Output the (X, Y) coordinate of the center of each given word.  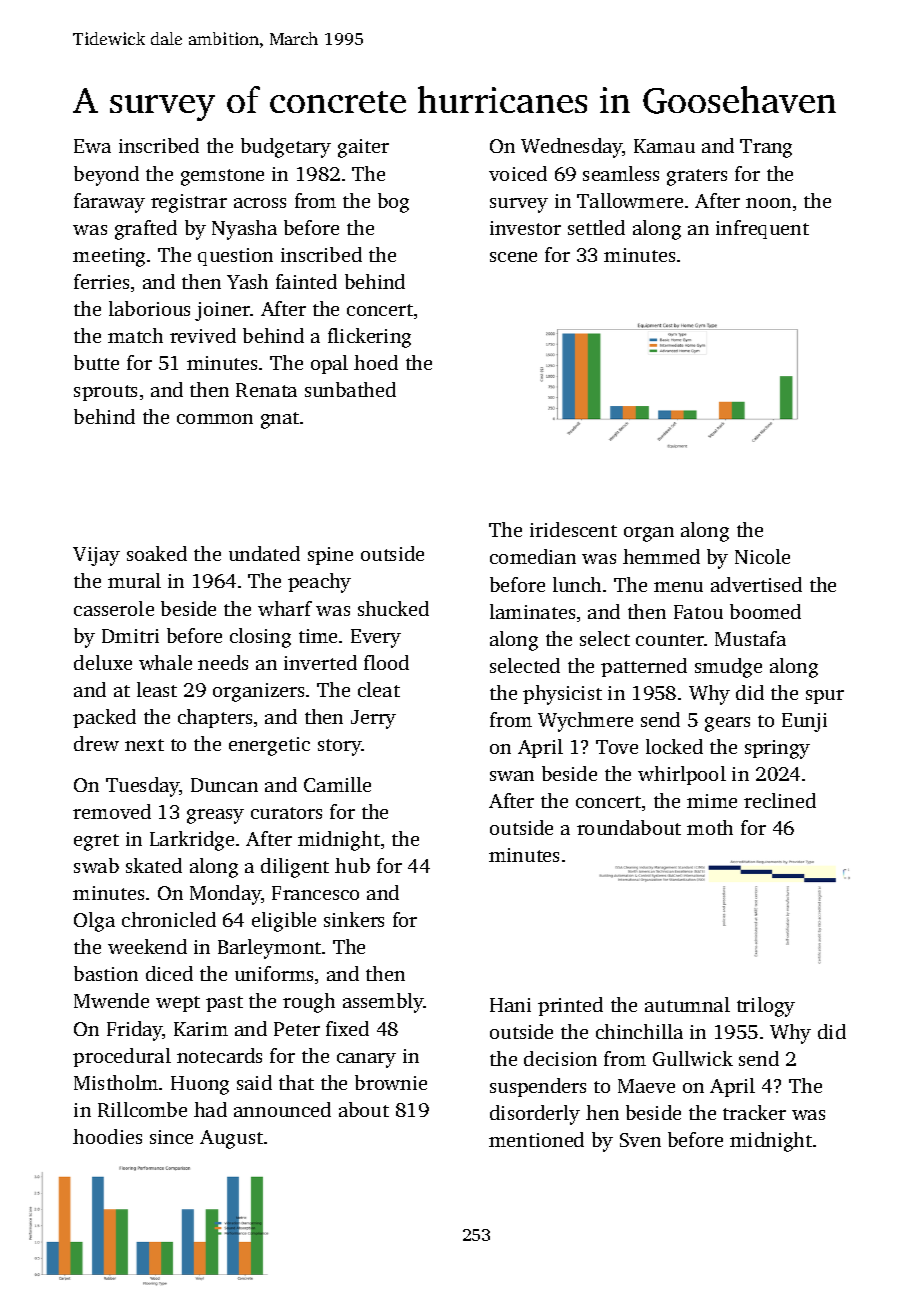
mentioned (536, 1139)
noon (768, 203)
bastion (106, 973)
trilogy (766, 1007)
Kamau (664, 146)
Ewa (92, 146)
